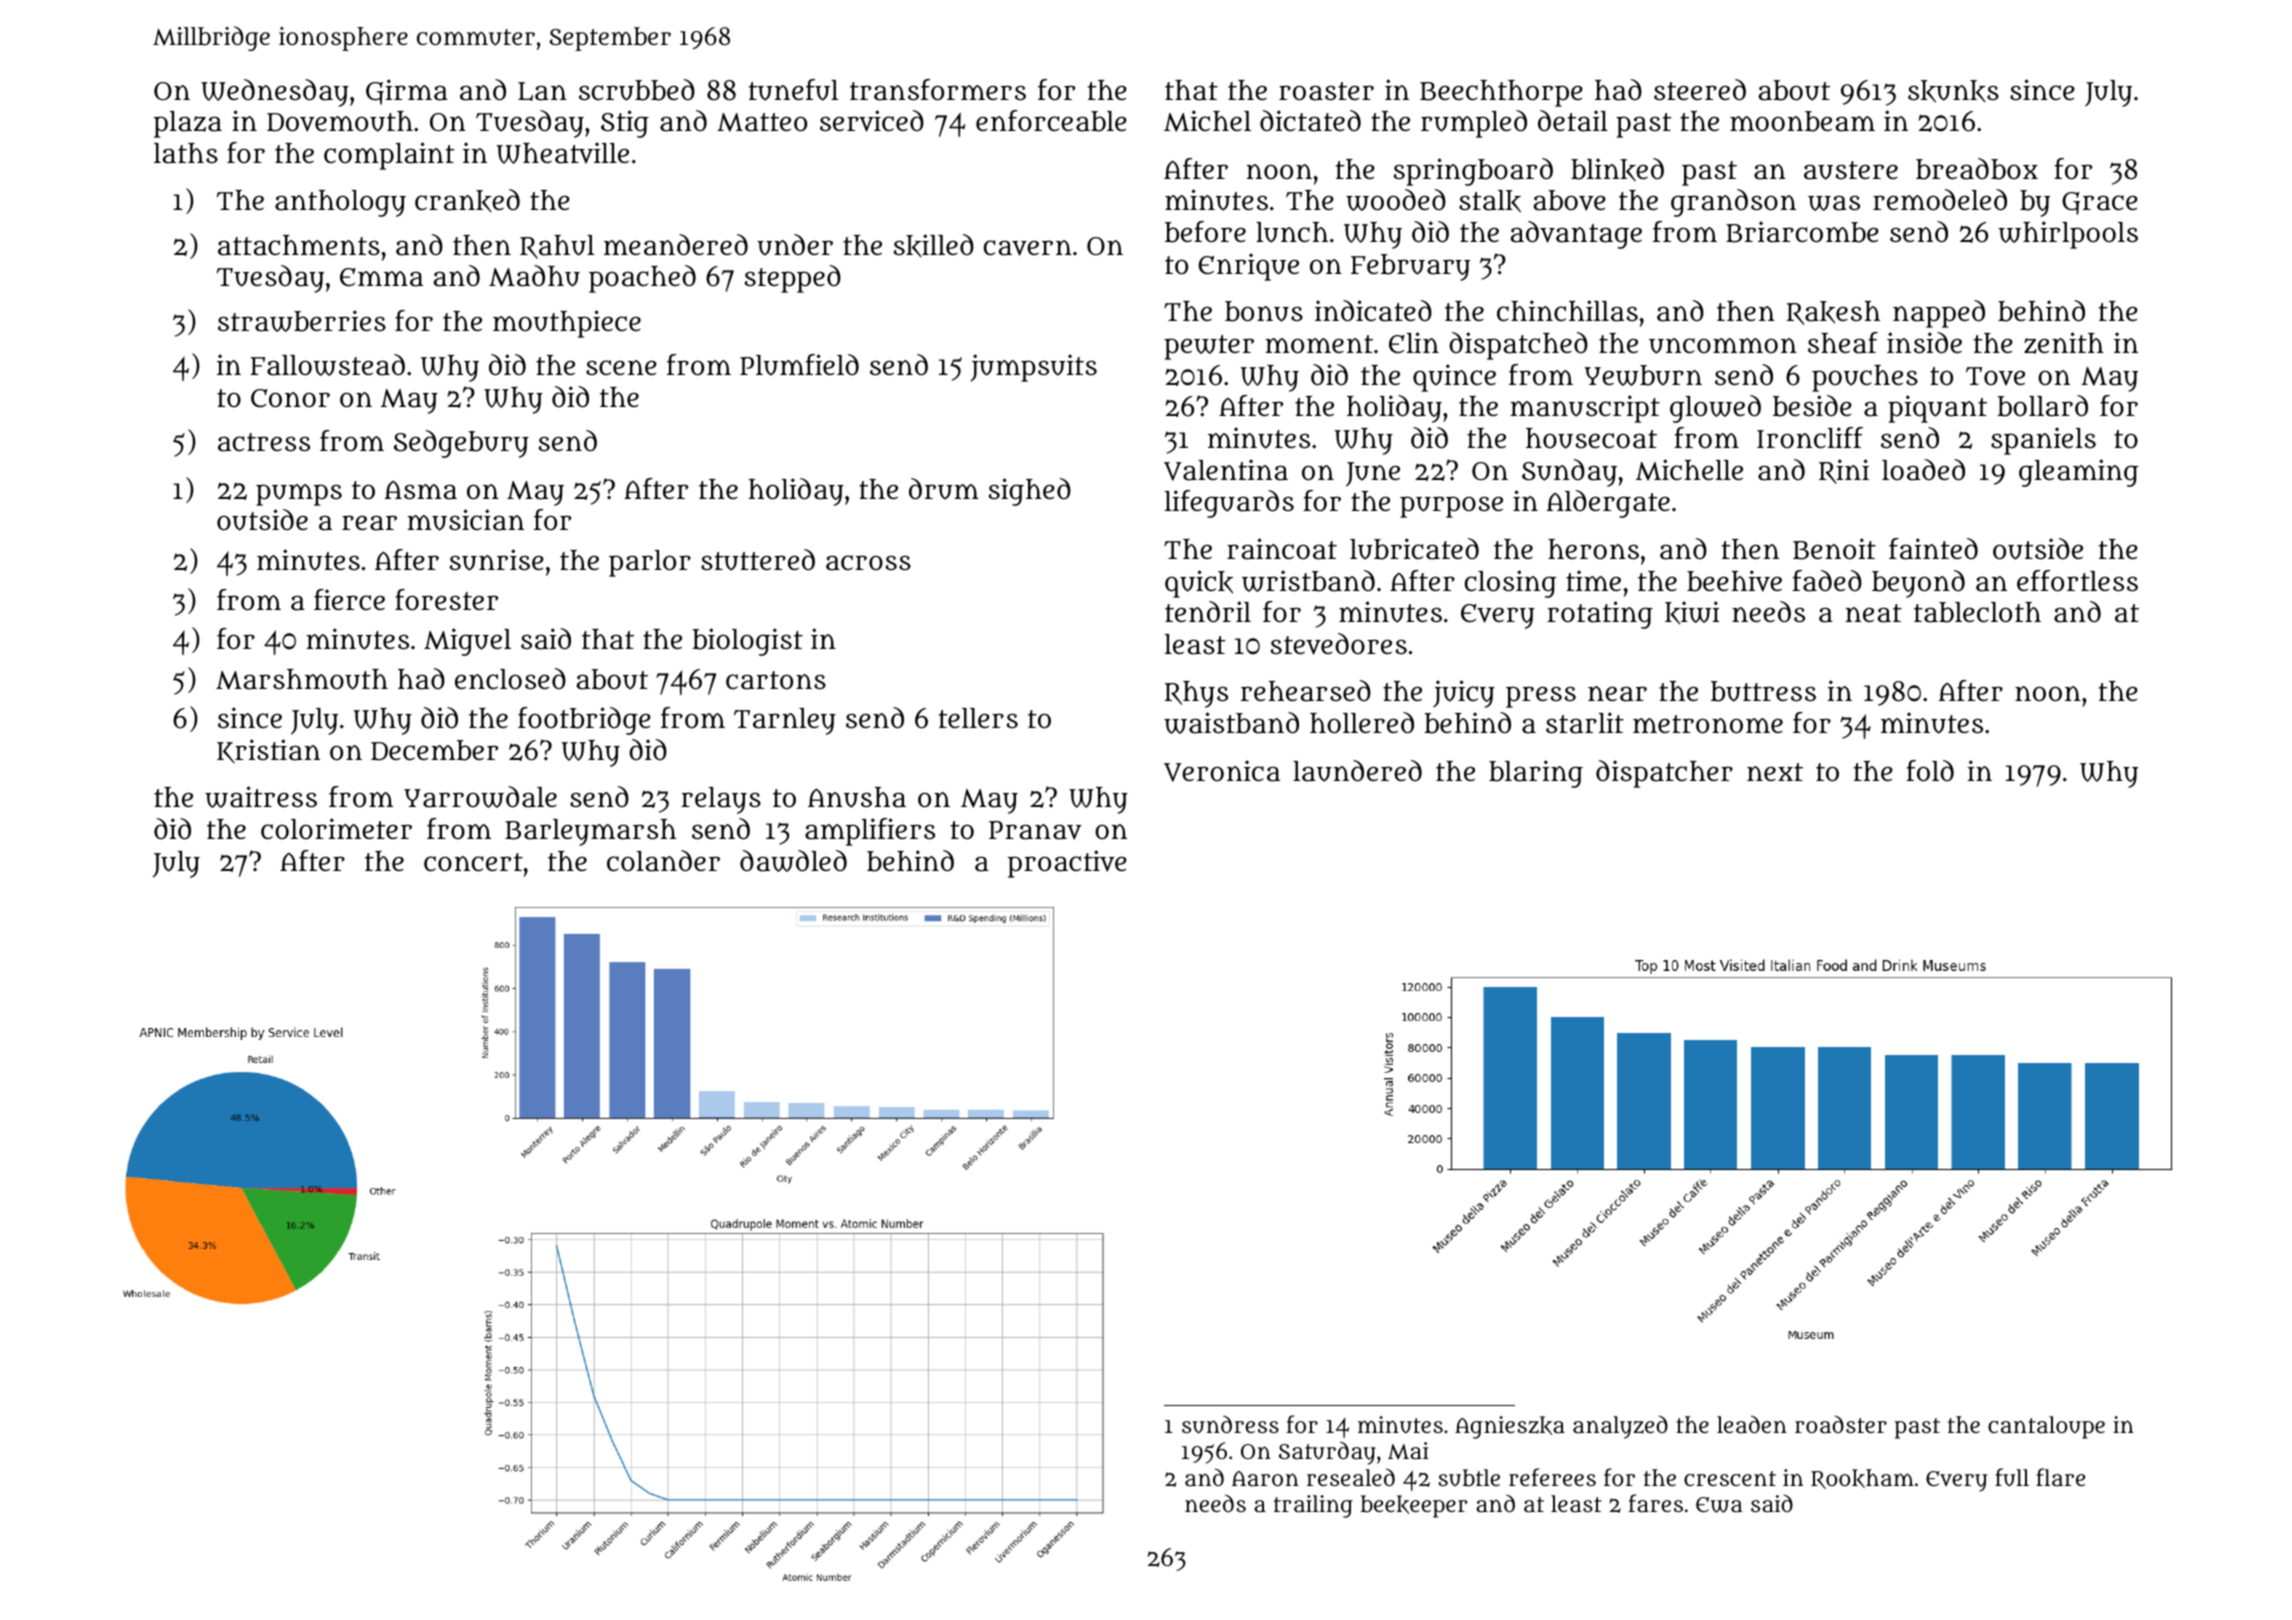 This document has width=2292, height=1620. What do you see at coordinates (1700, 90) in the document?
I see `steered` at bounding box center [1700, 90].
